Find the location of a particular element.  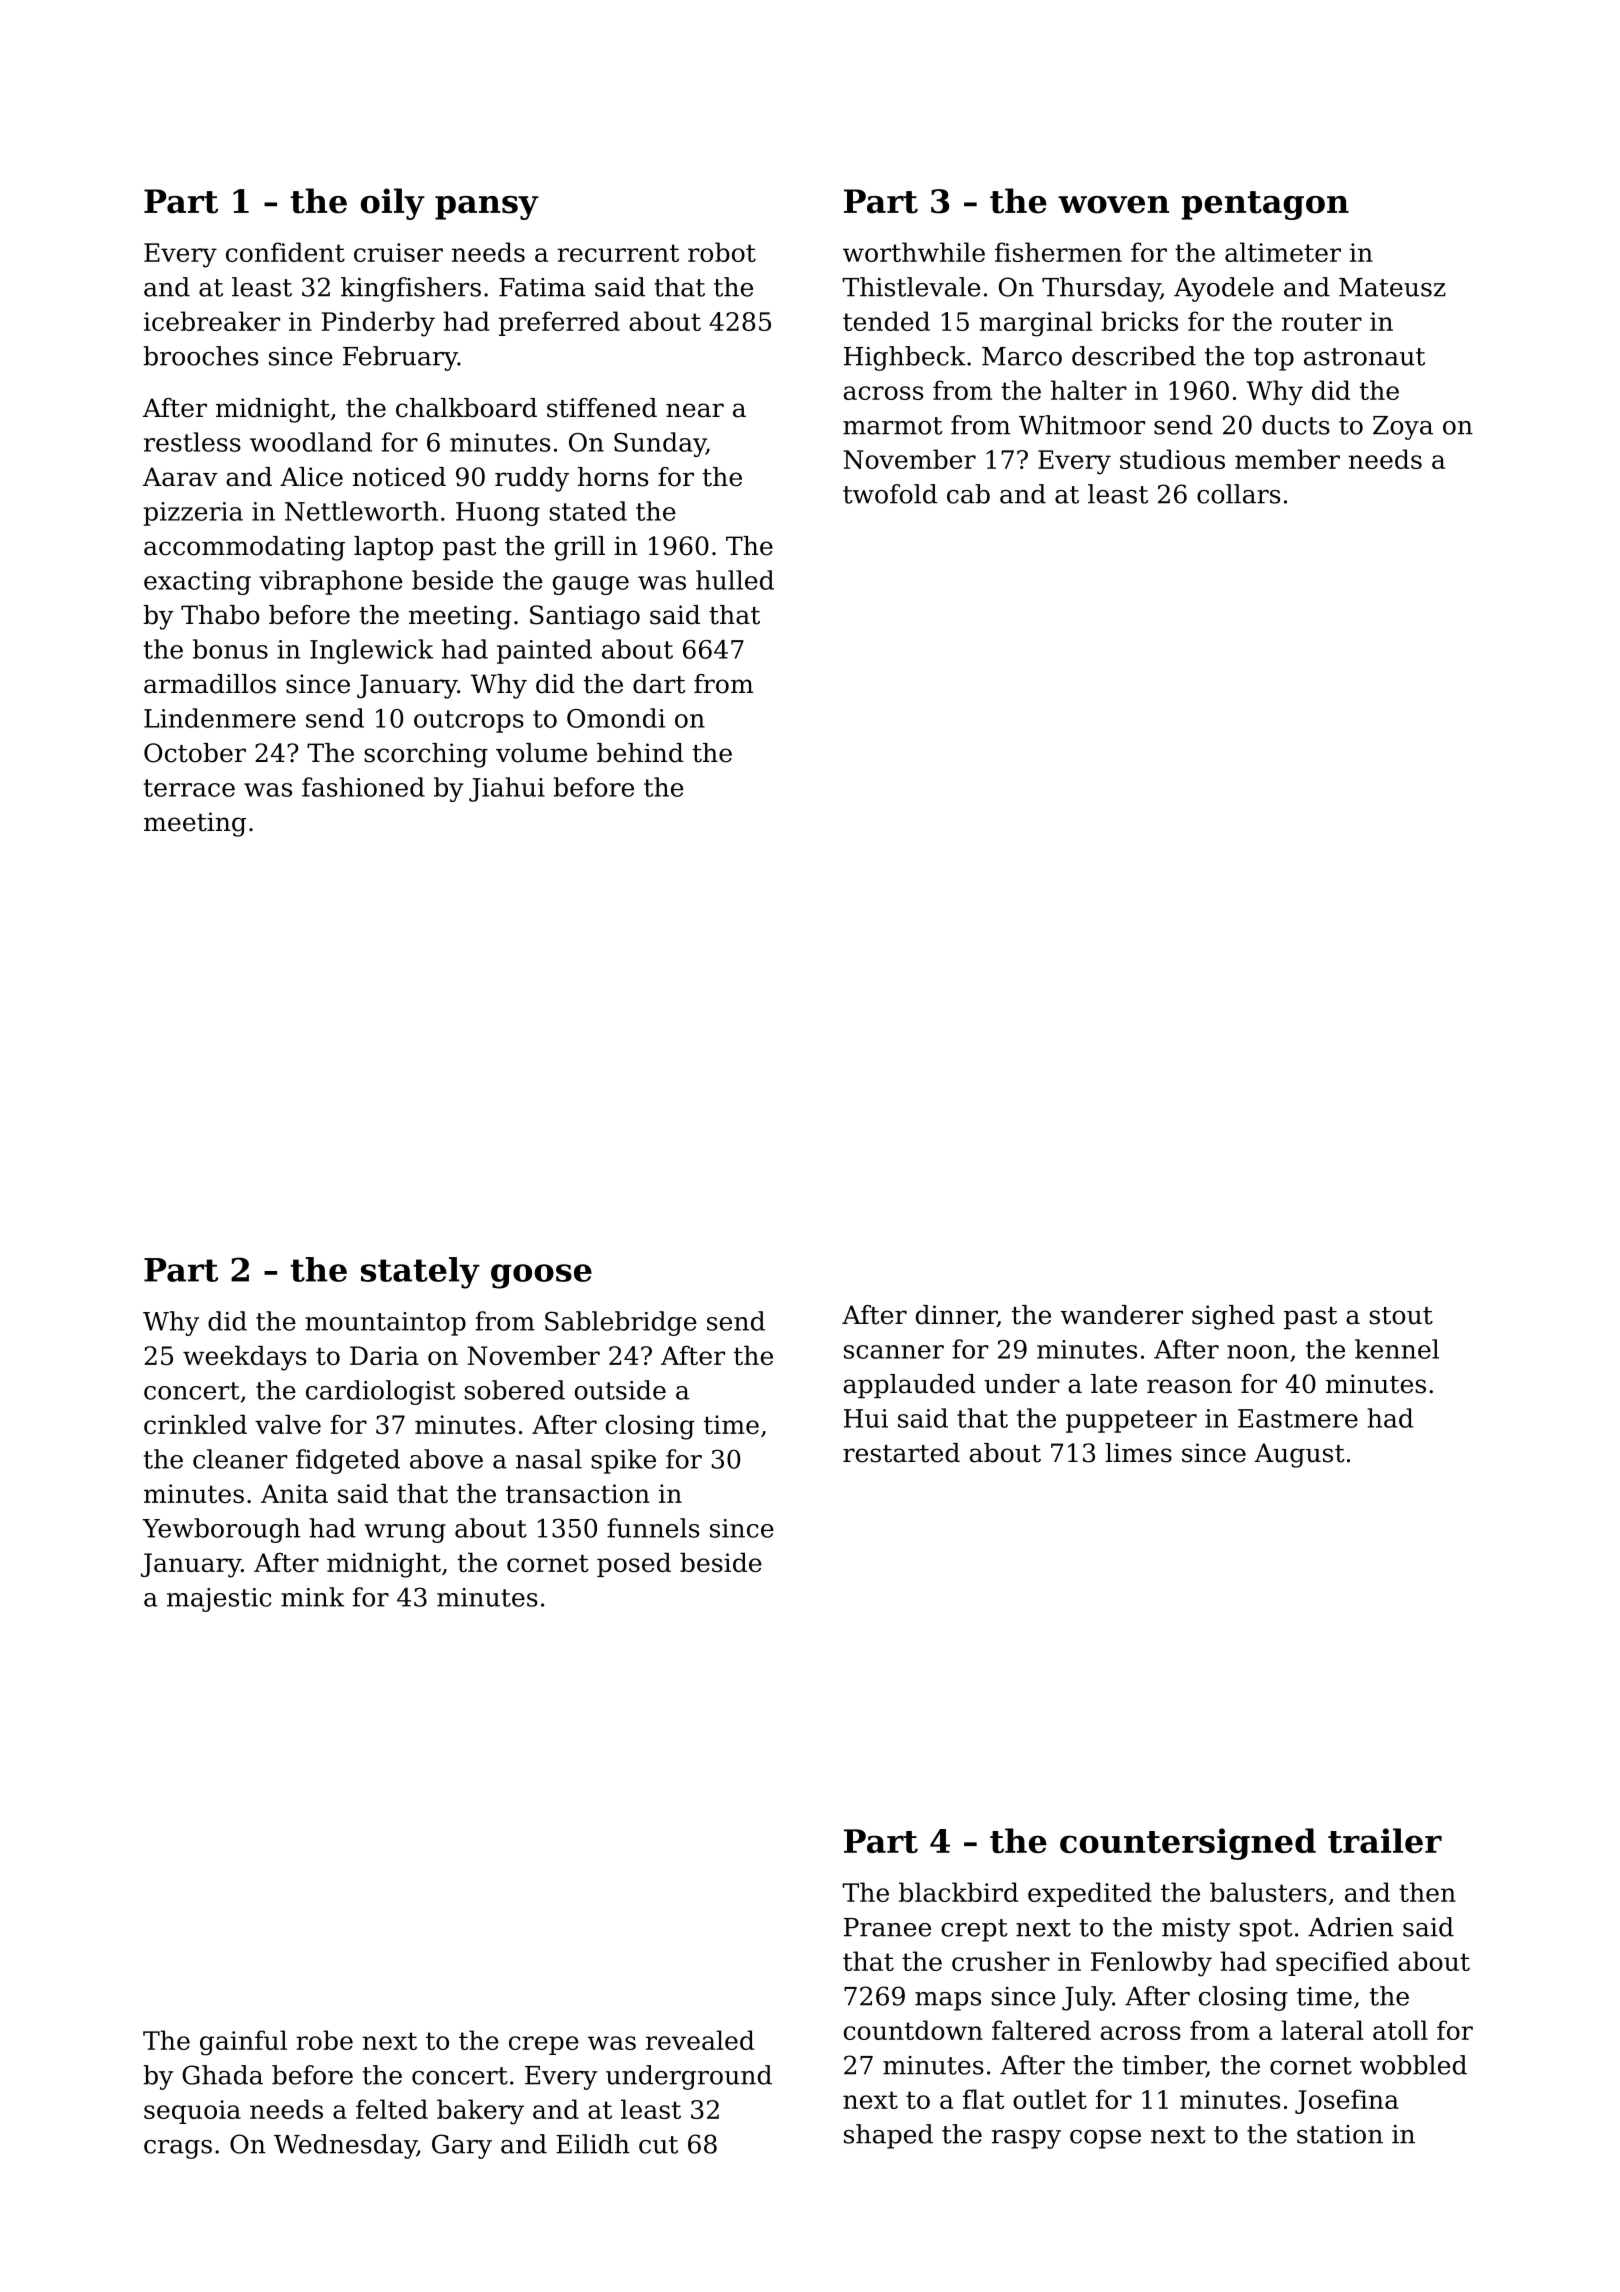

restless is located at coordinates (192, 442).
